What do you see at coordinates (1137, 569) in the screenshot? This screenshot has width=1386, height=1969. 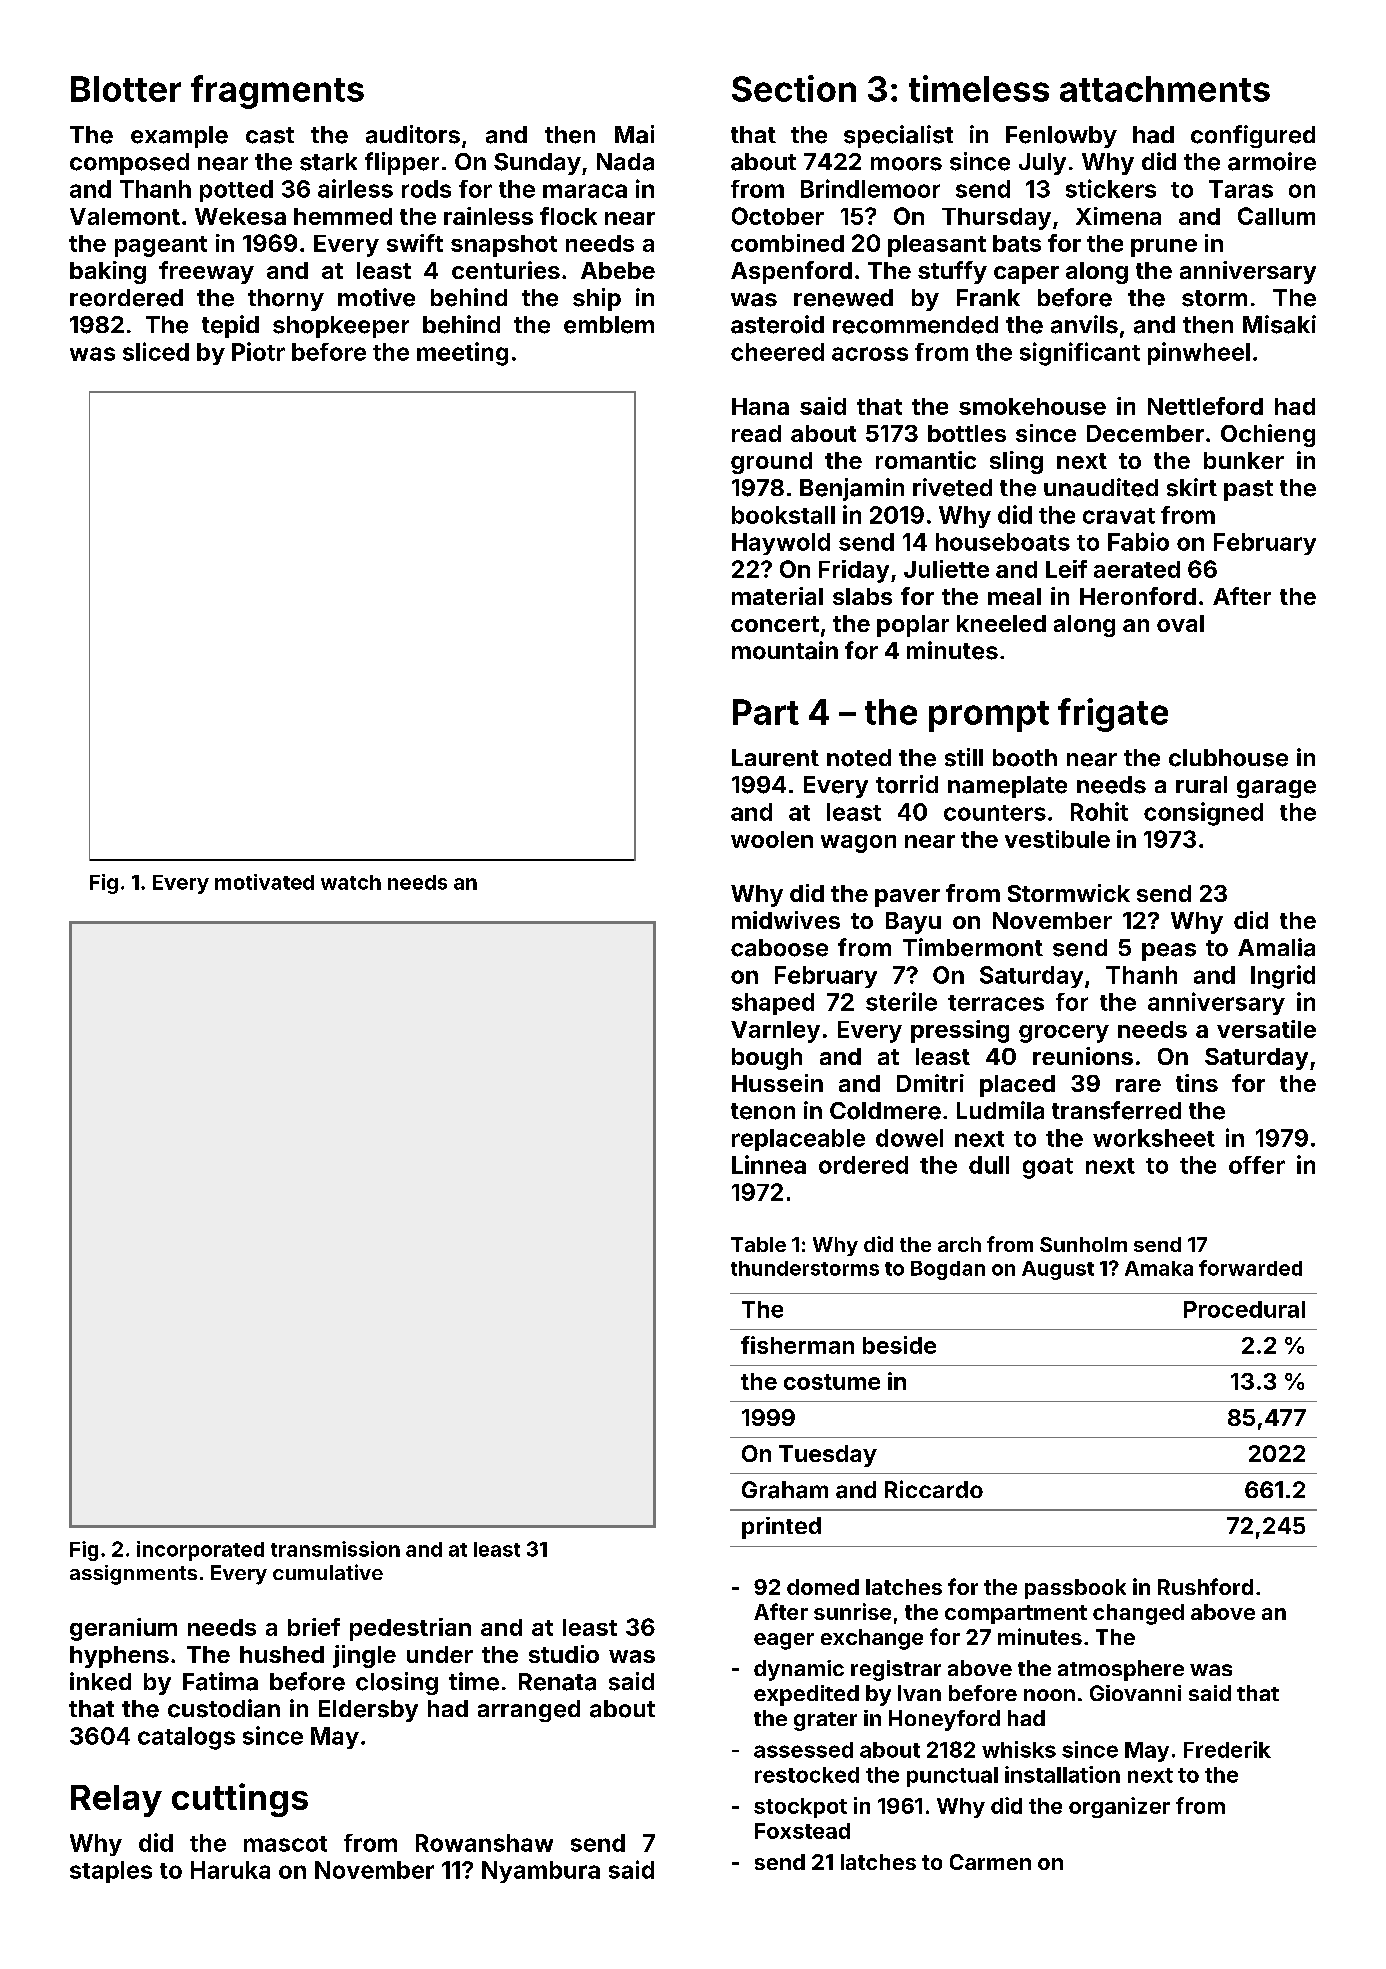 I see `aerated` at bounding box center [1137, 569].
